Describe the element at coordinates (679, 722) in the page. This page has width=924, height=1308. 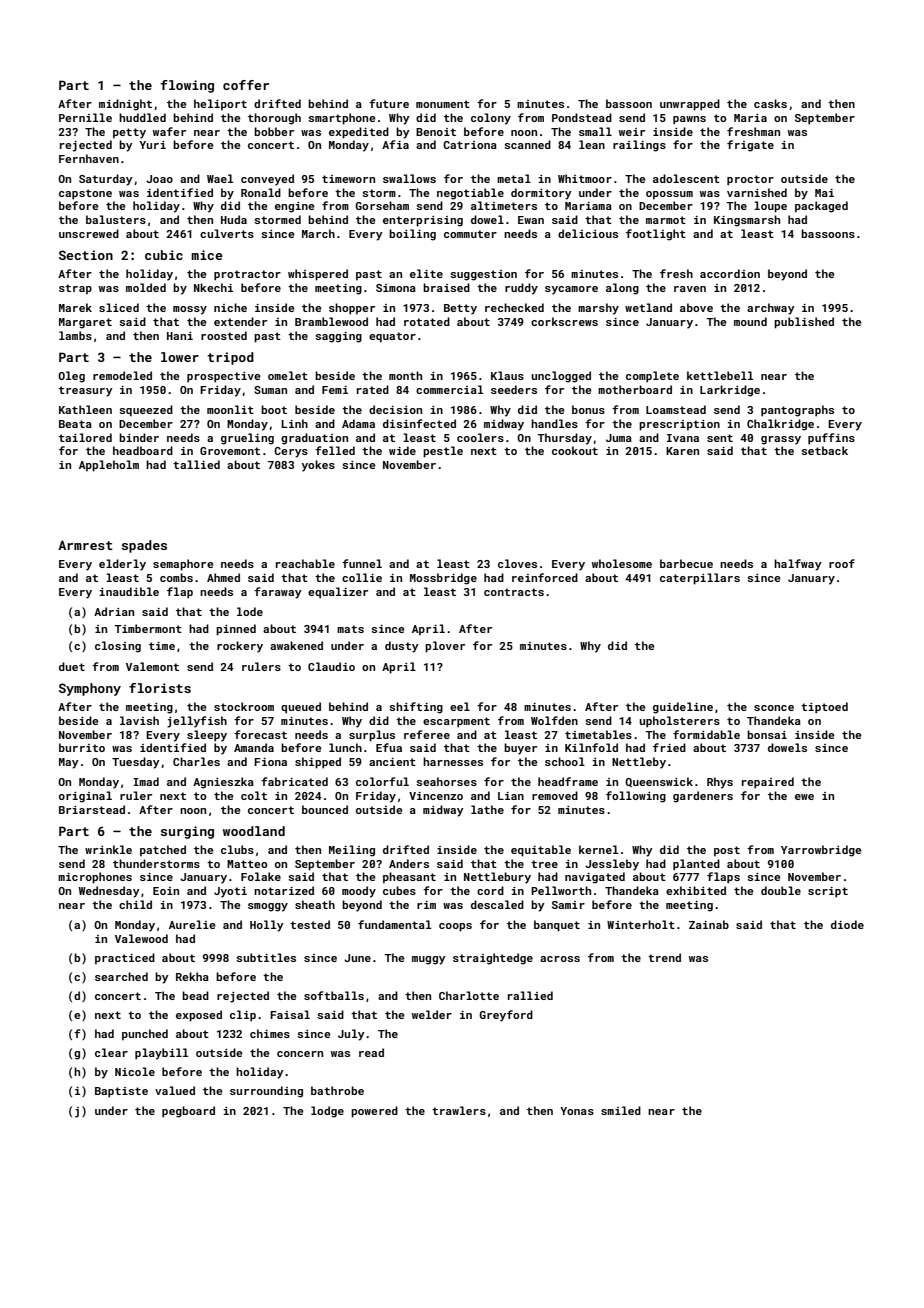
I see `upholsterers` at that location.
